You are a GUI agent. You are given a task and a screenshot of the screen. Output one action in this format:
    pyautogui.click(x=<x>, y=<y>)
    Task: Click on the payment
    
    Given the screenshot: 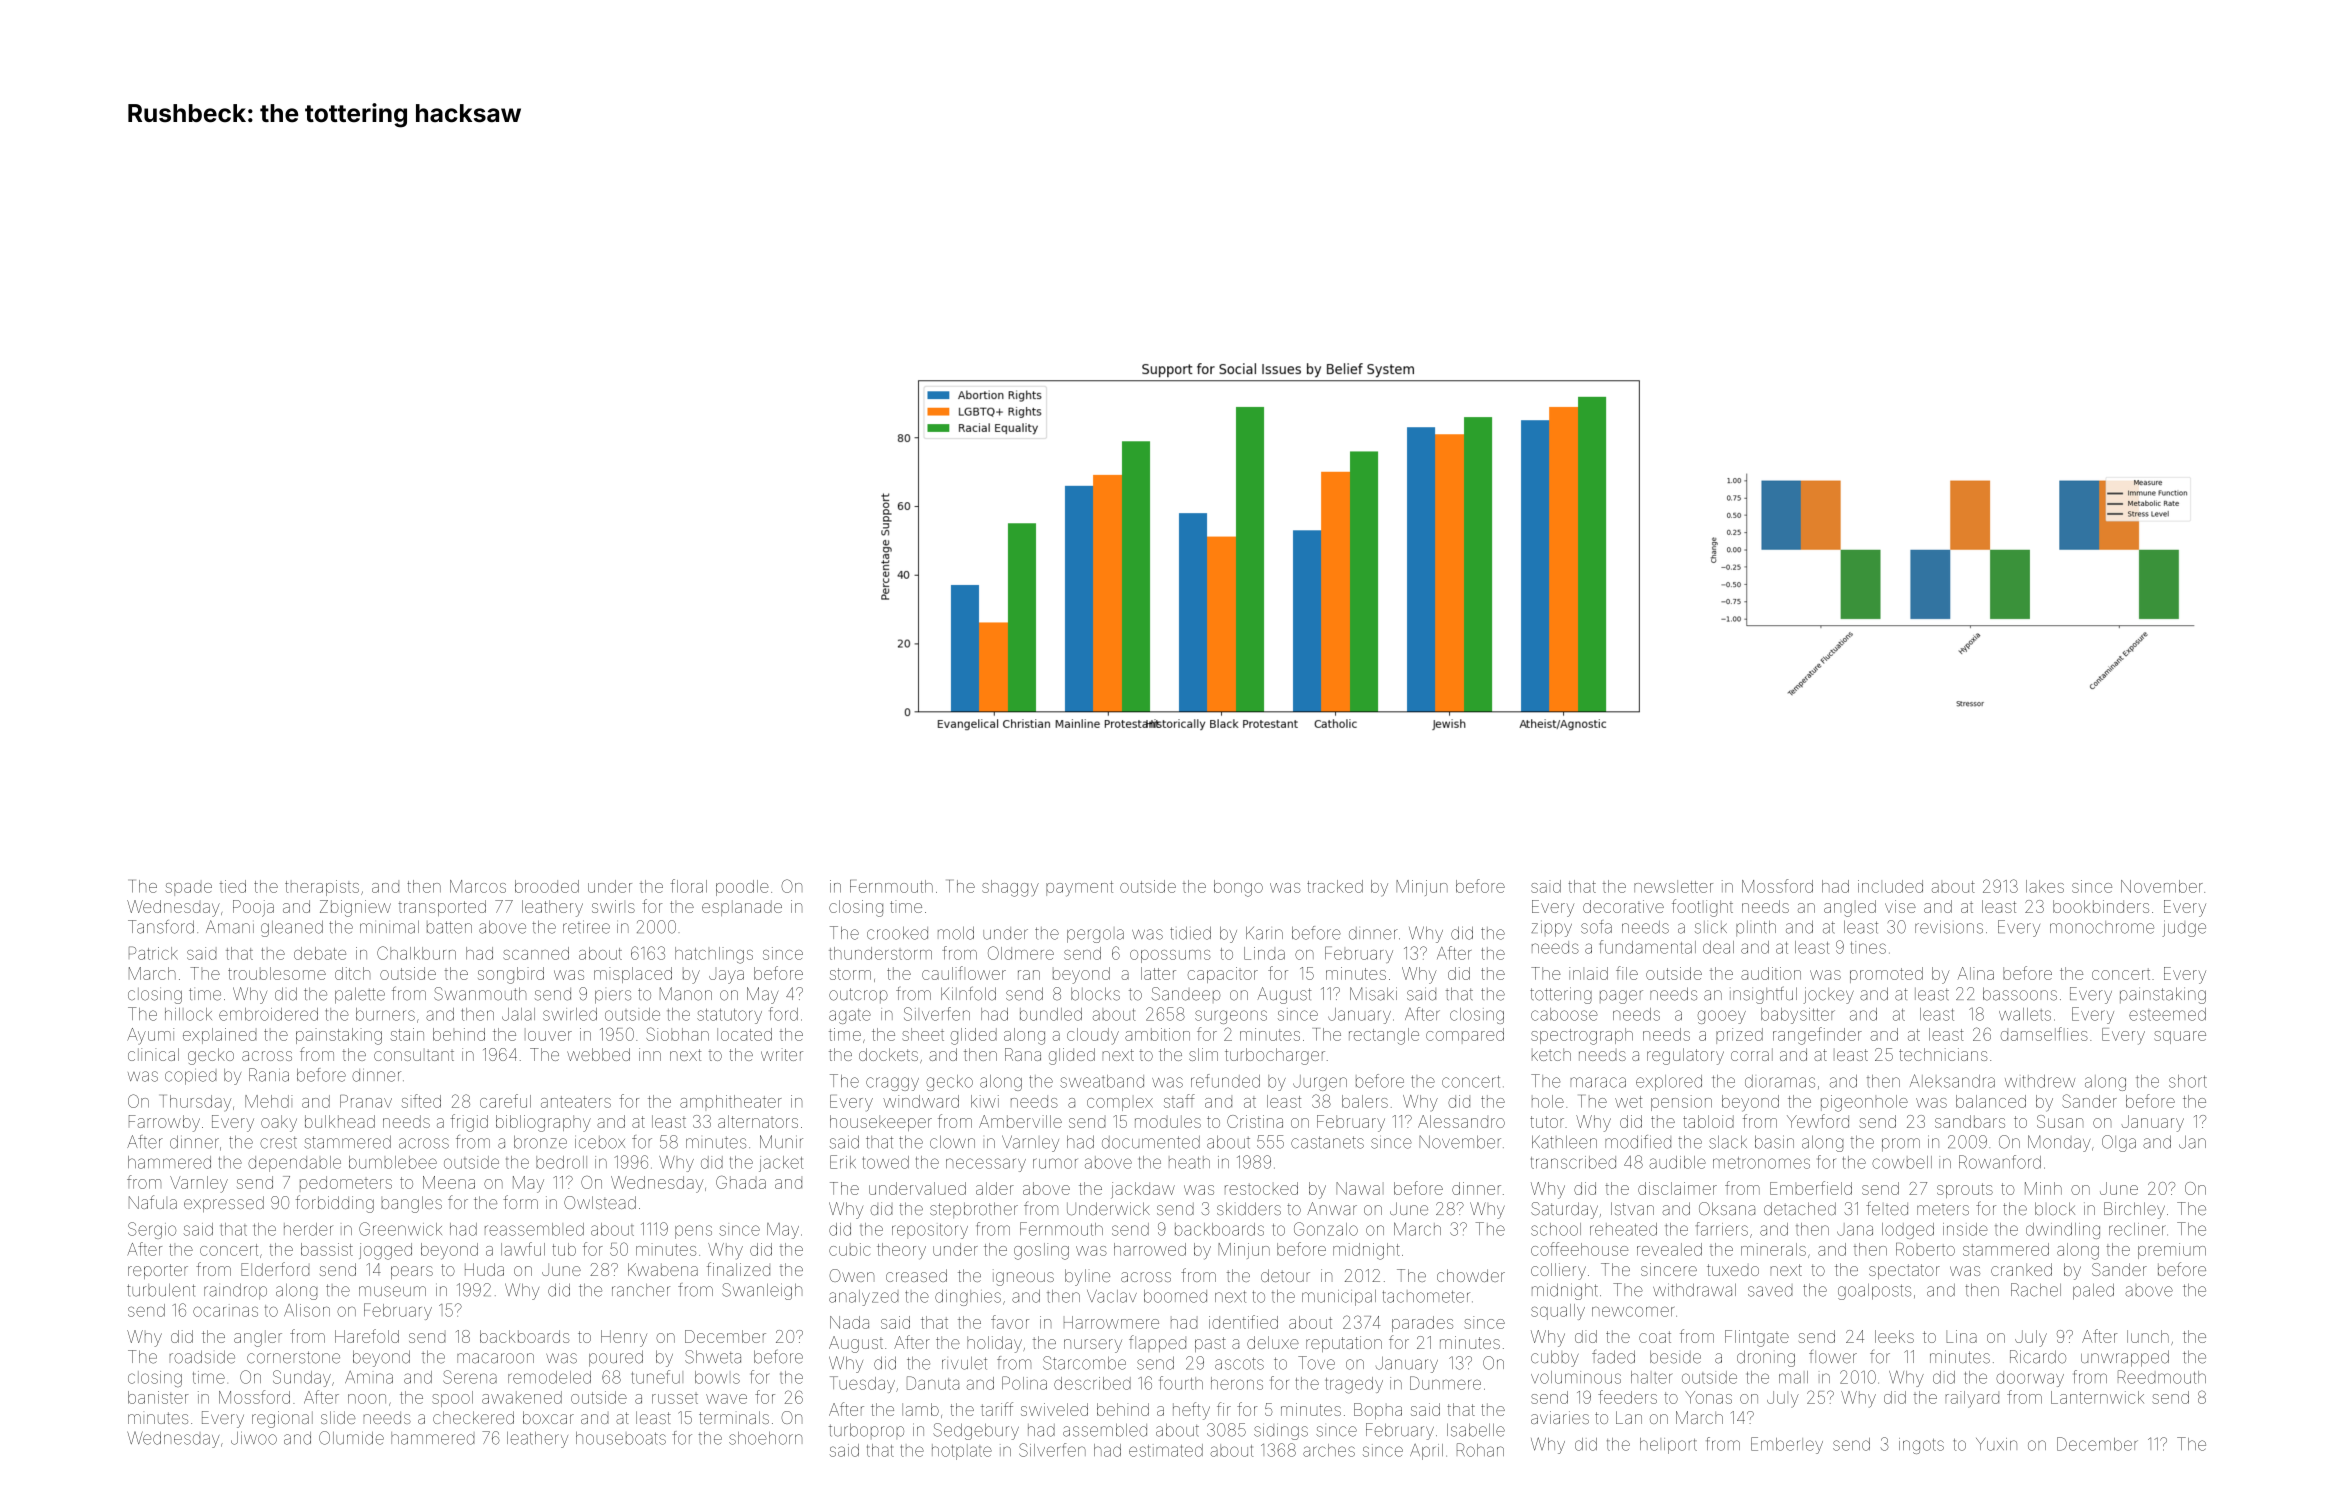 What is the action you would take?
    pyautogui.click(x=1079, y=889)
